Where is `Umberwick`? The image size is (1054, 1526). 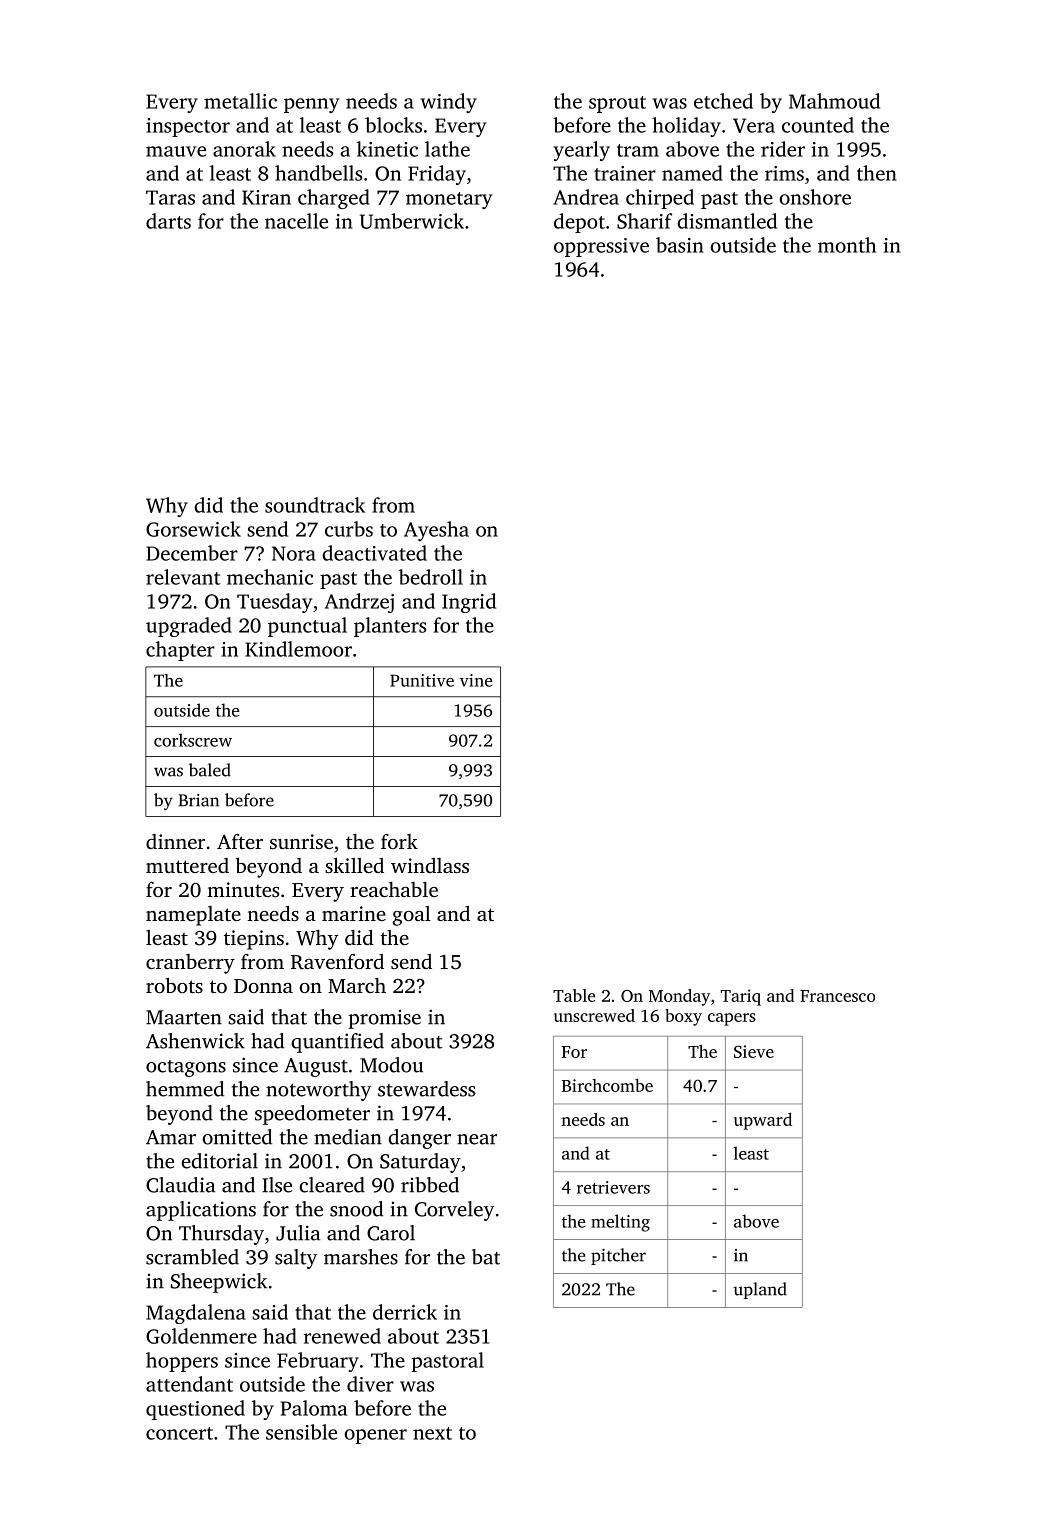
Umberwick is located at coordinates (412, 221).
